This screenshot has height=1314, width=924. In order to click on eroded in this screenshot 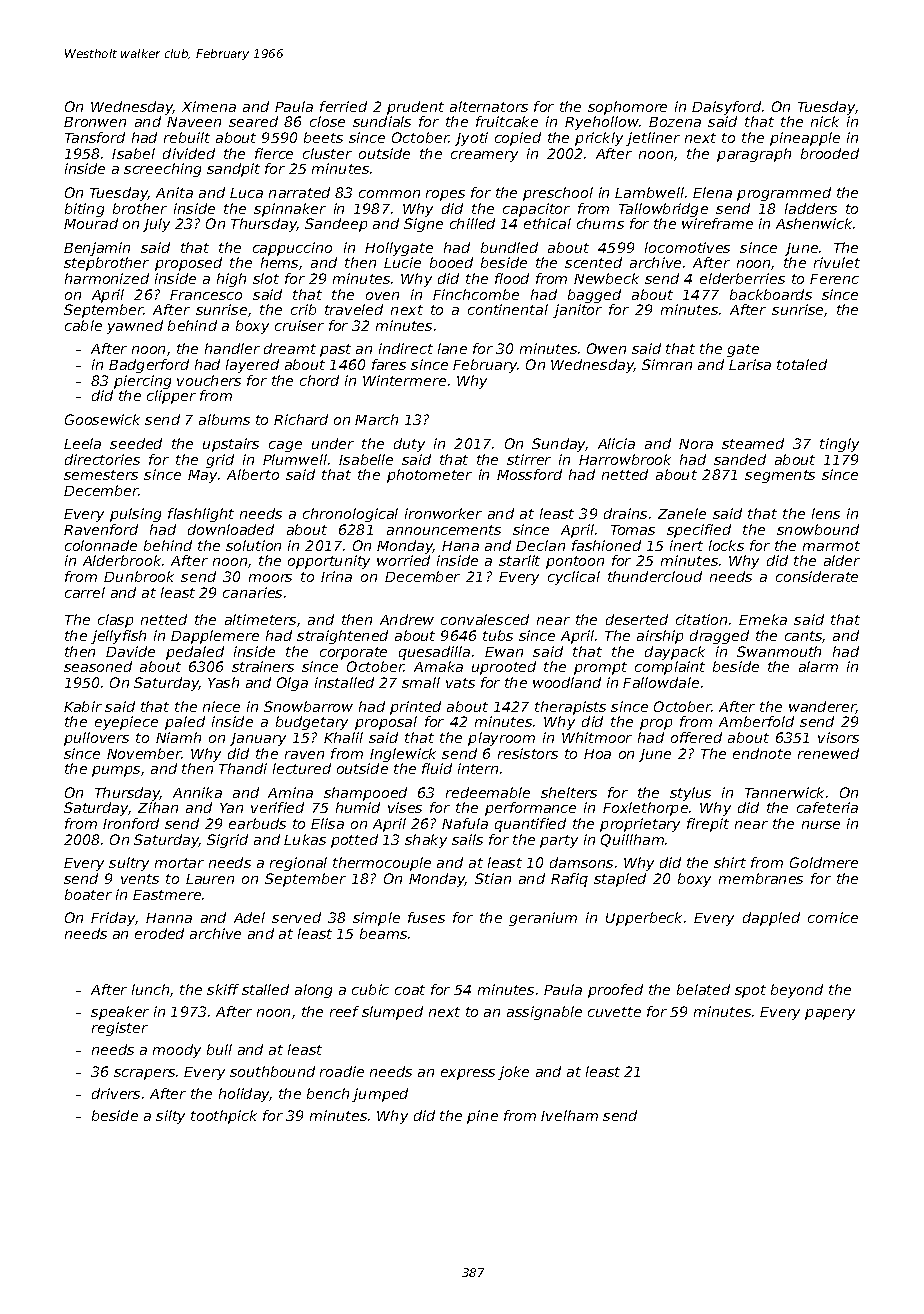, I will do `click(159, 933)`.
